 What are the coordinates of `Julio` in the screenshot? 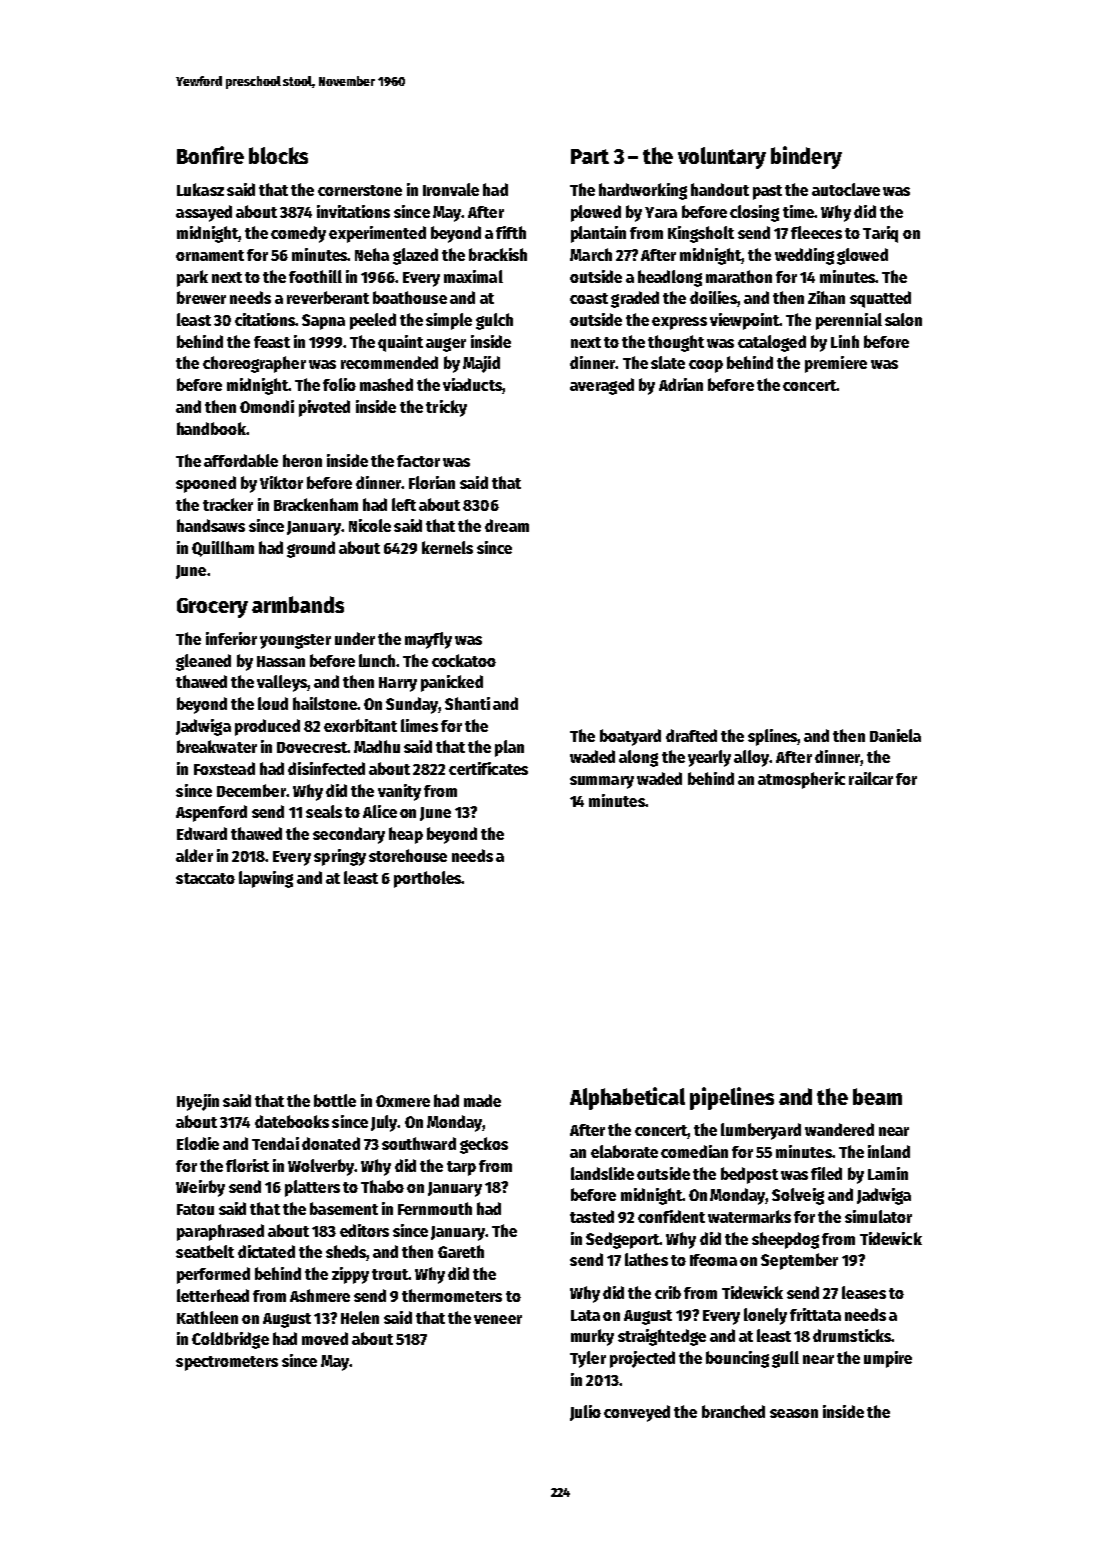 It's located at (585, 1413).
